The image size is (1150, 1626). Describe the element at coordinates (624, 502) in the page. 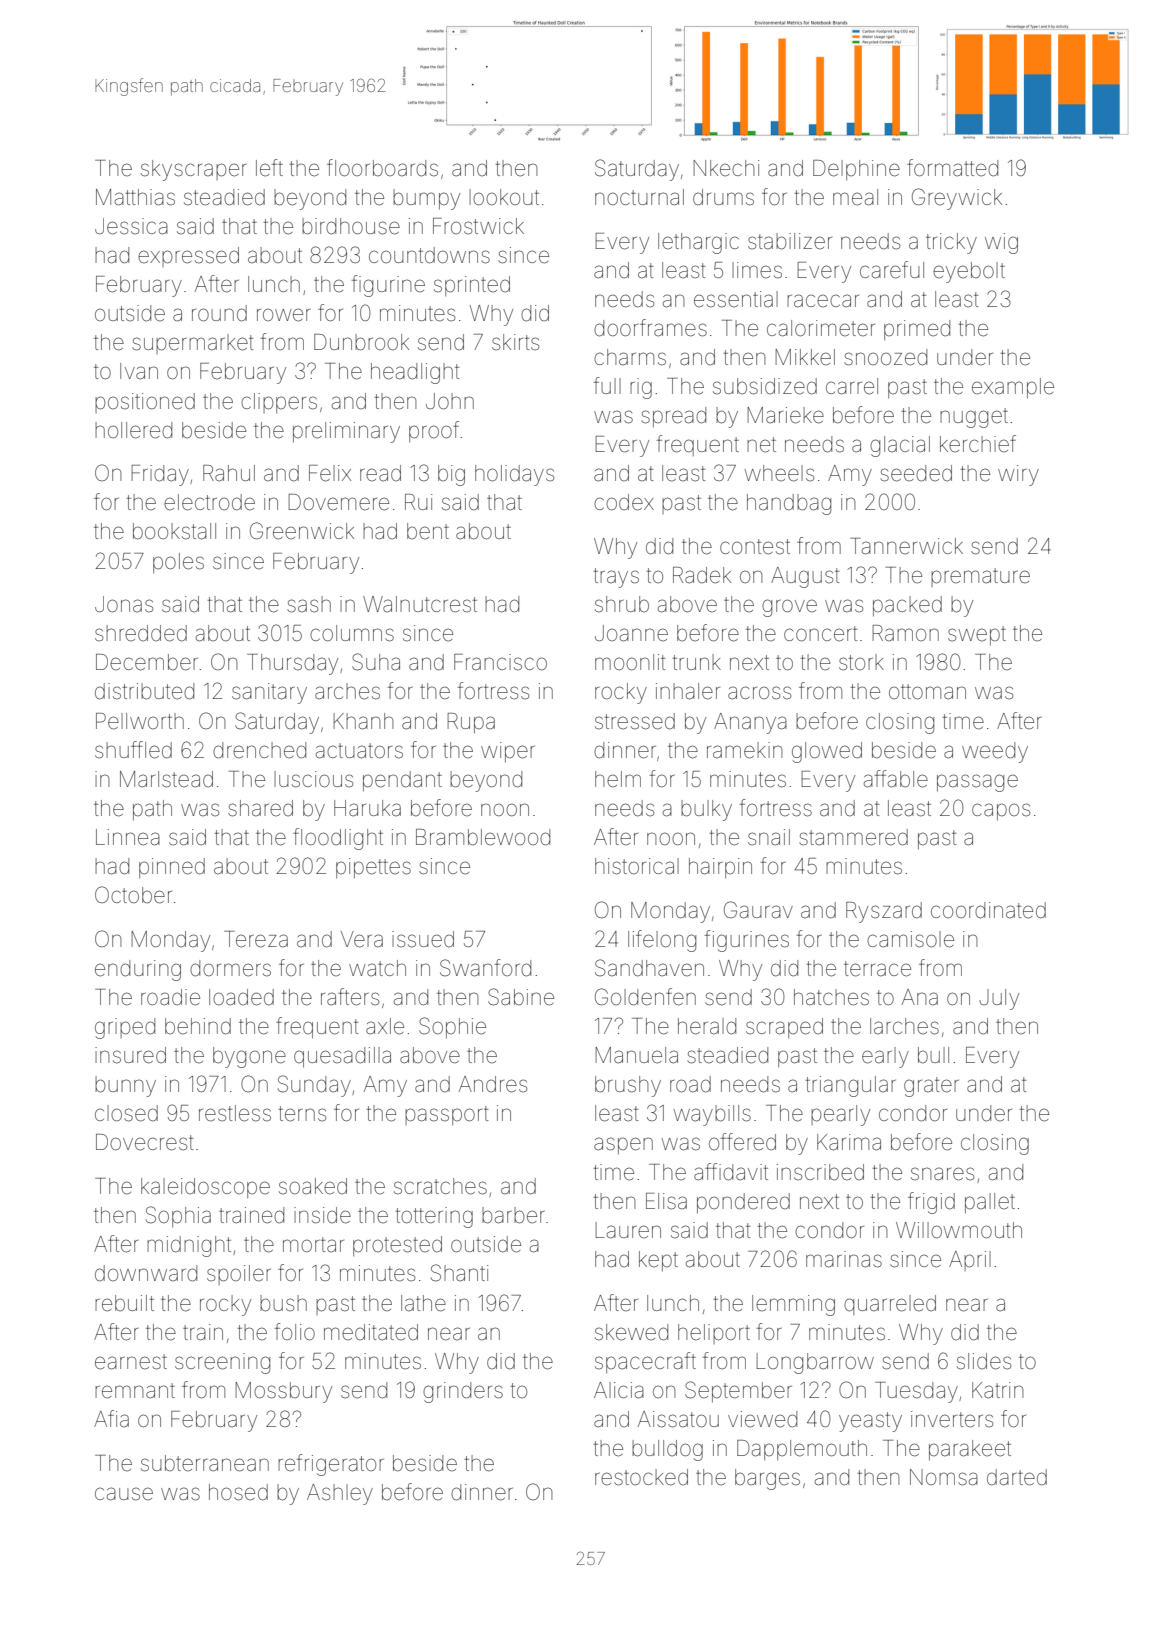

I see `codex` at that location.
